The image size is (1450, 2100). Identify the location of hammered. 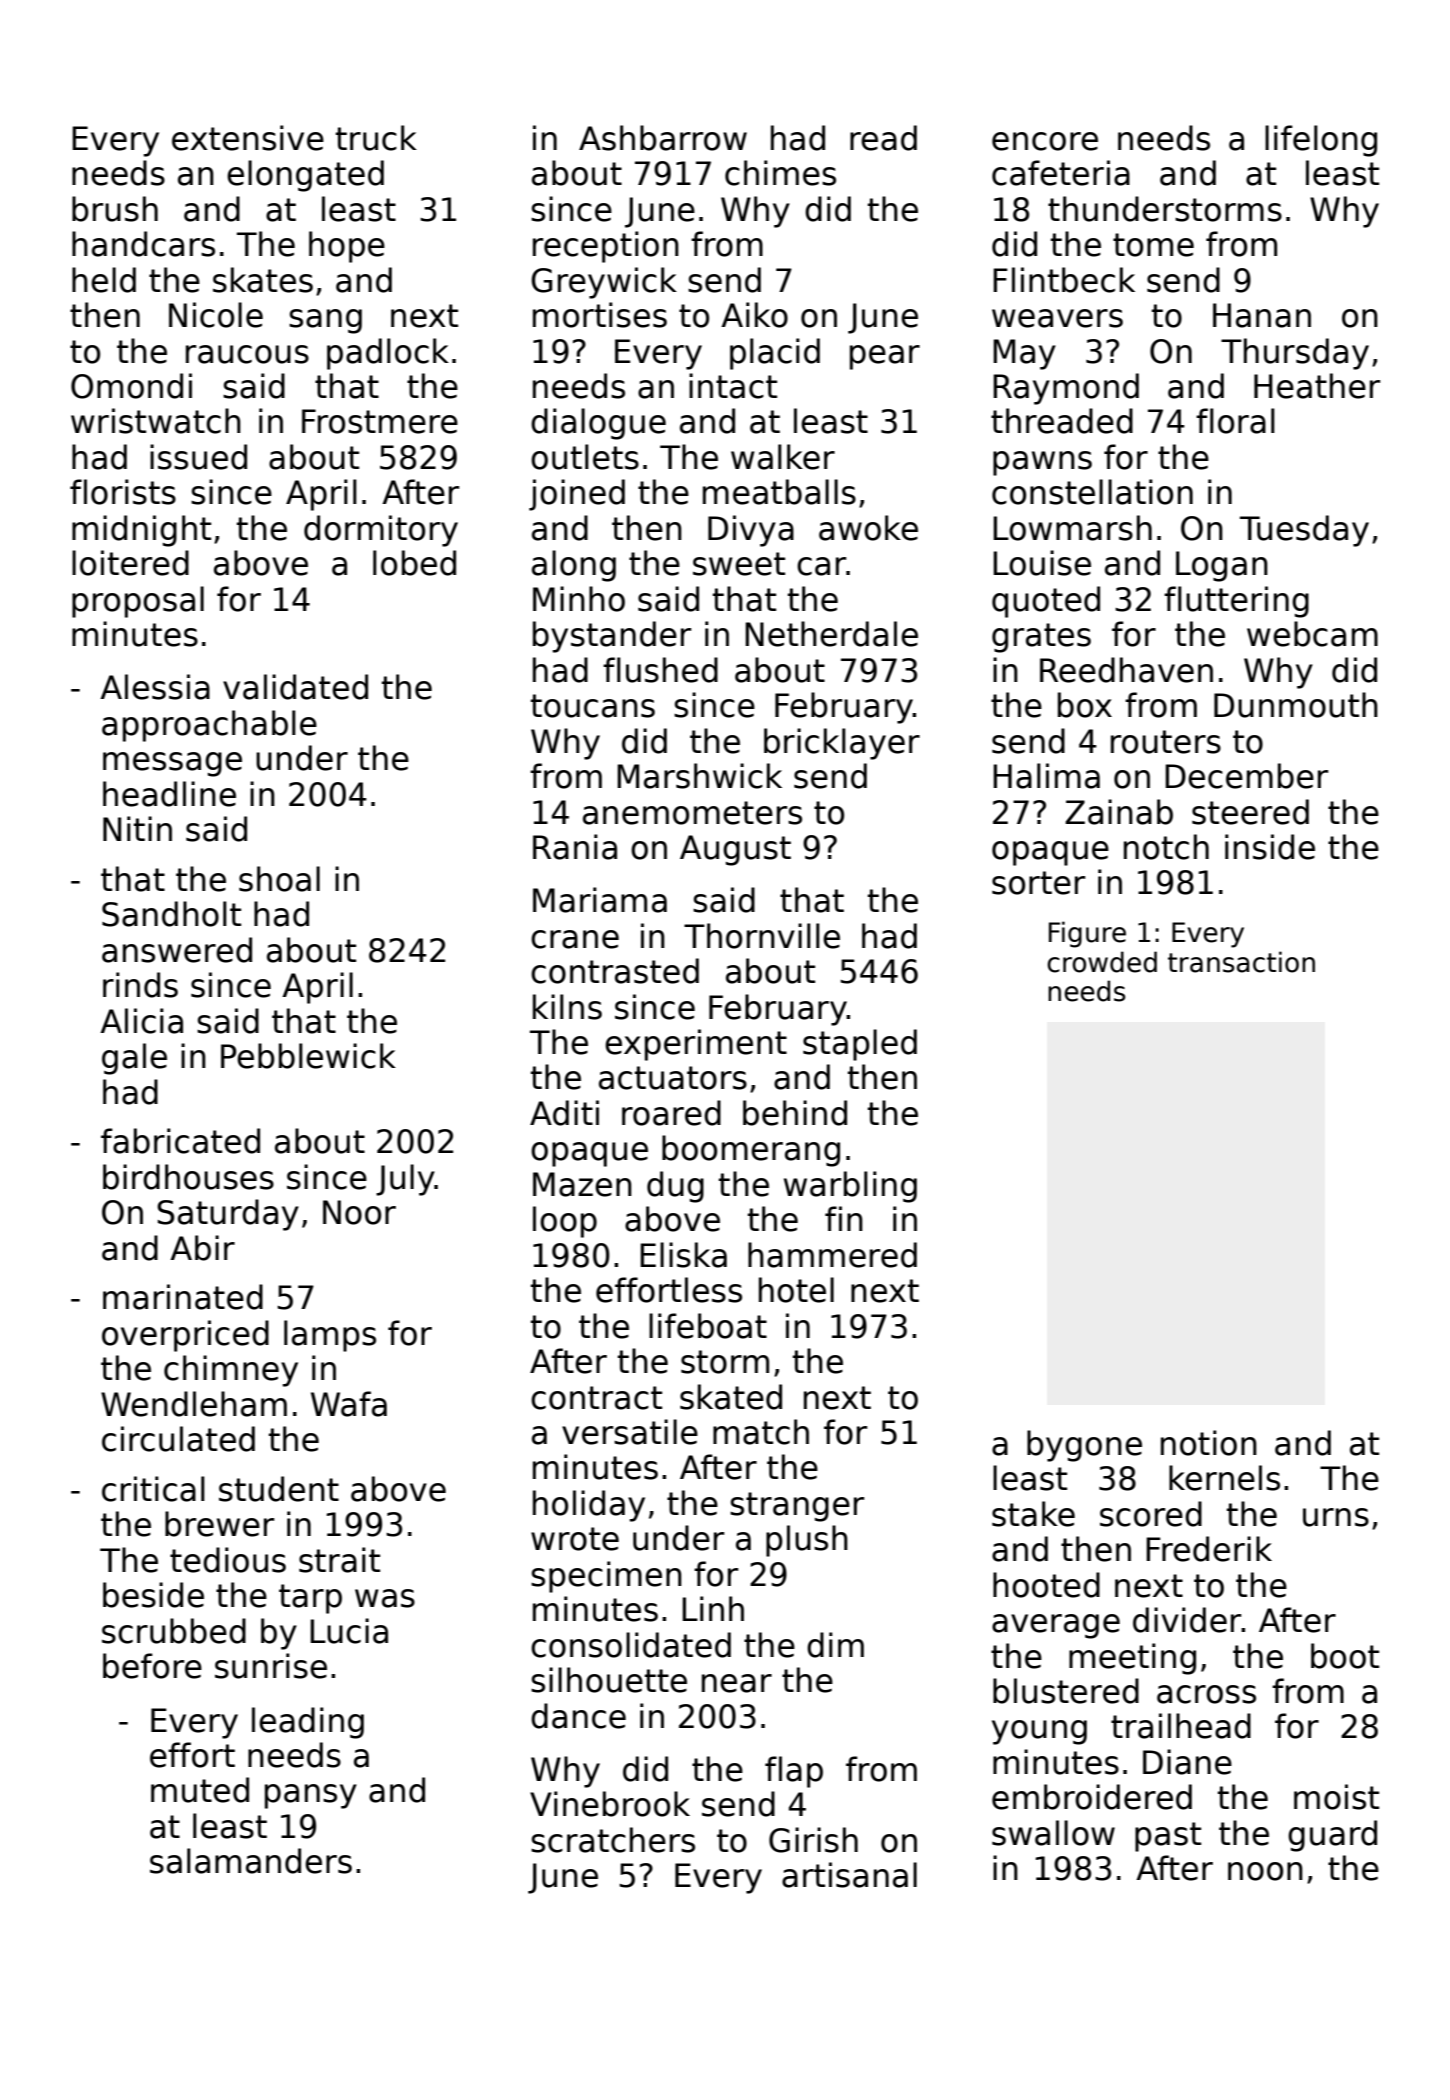
(832, 1255).
